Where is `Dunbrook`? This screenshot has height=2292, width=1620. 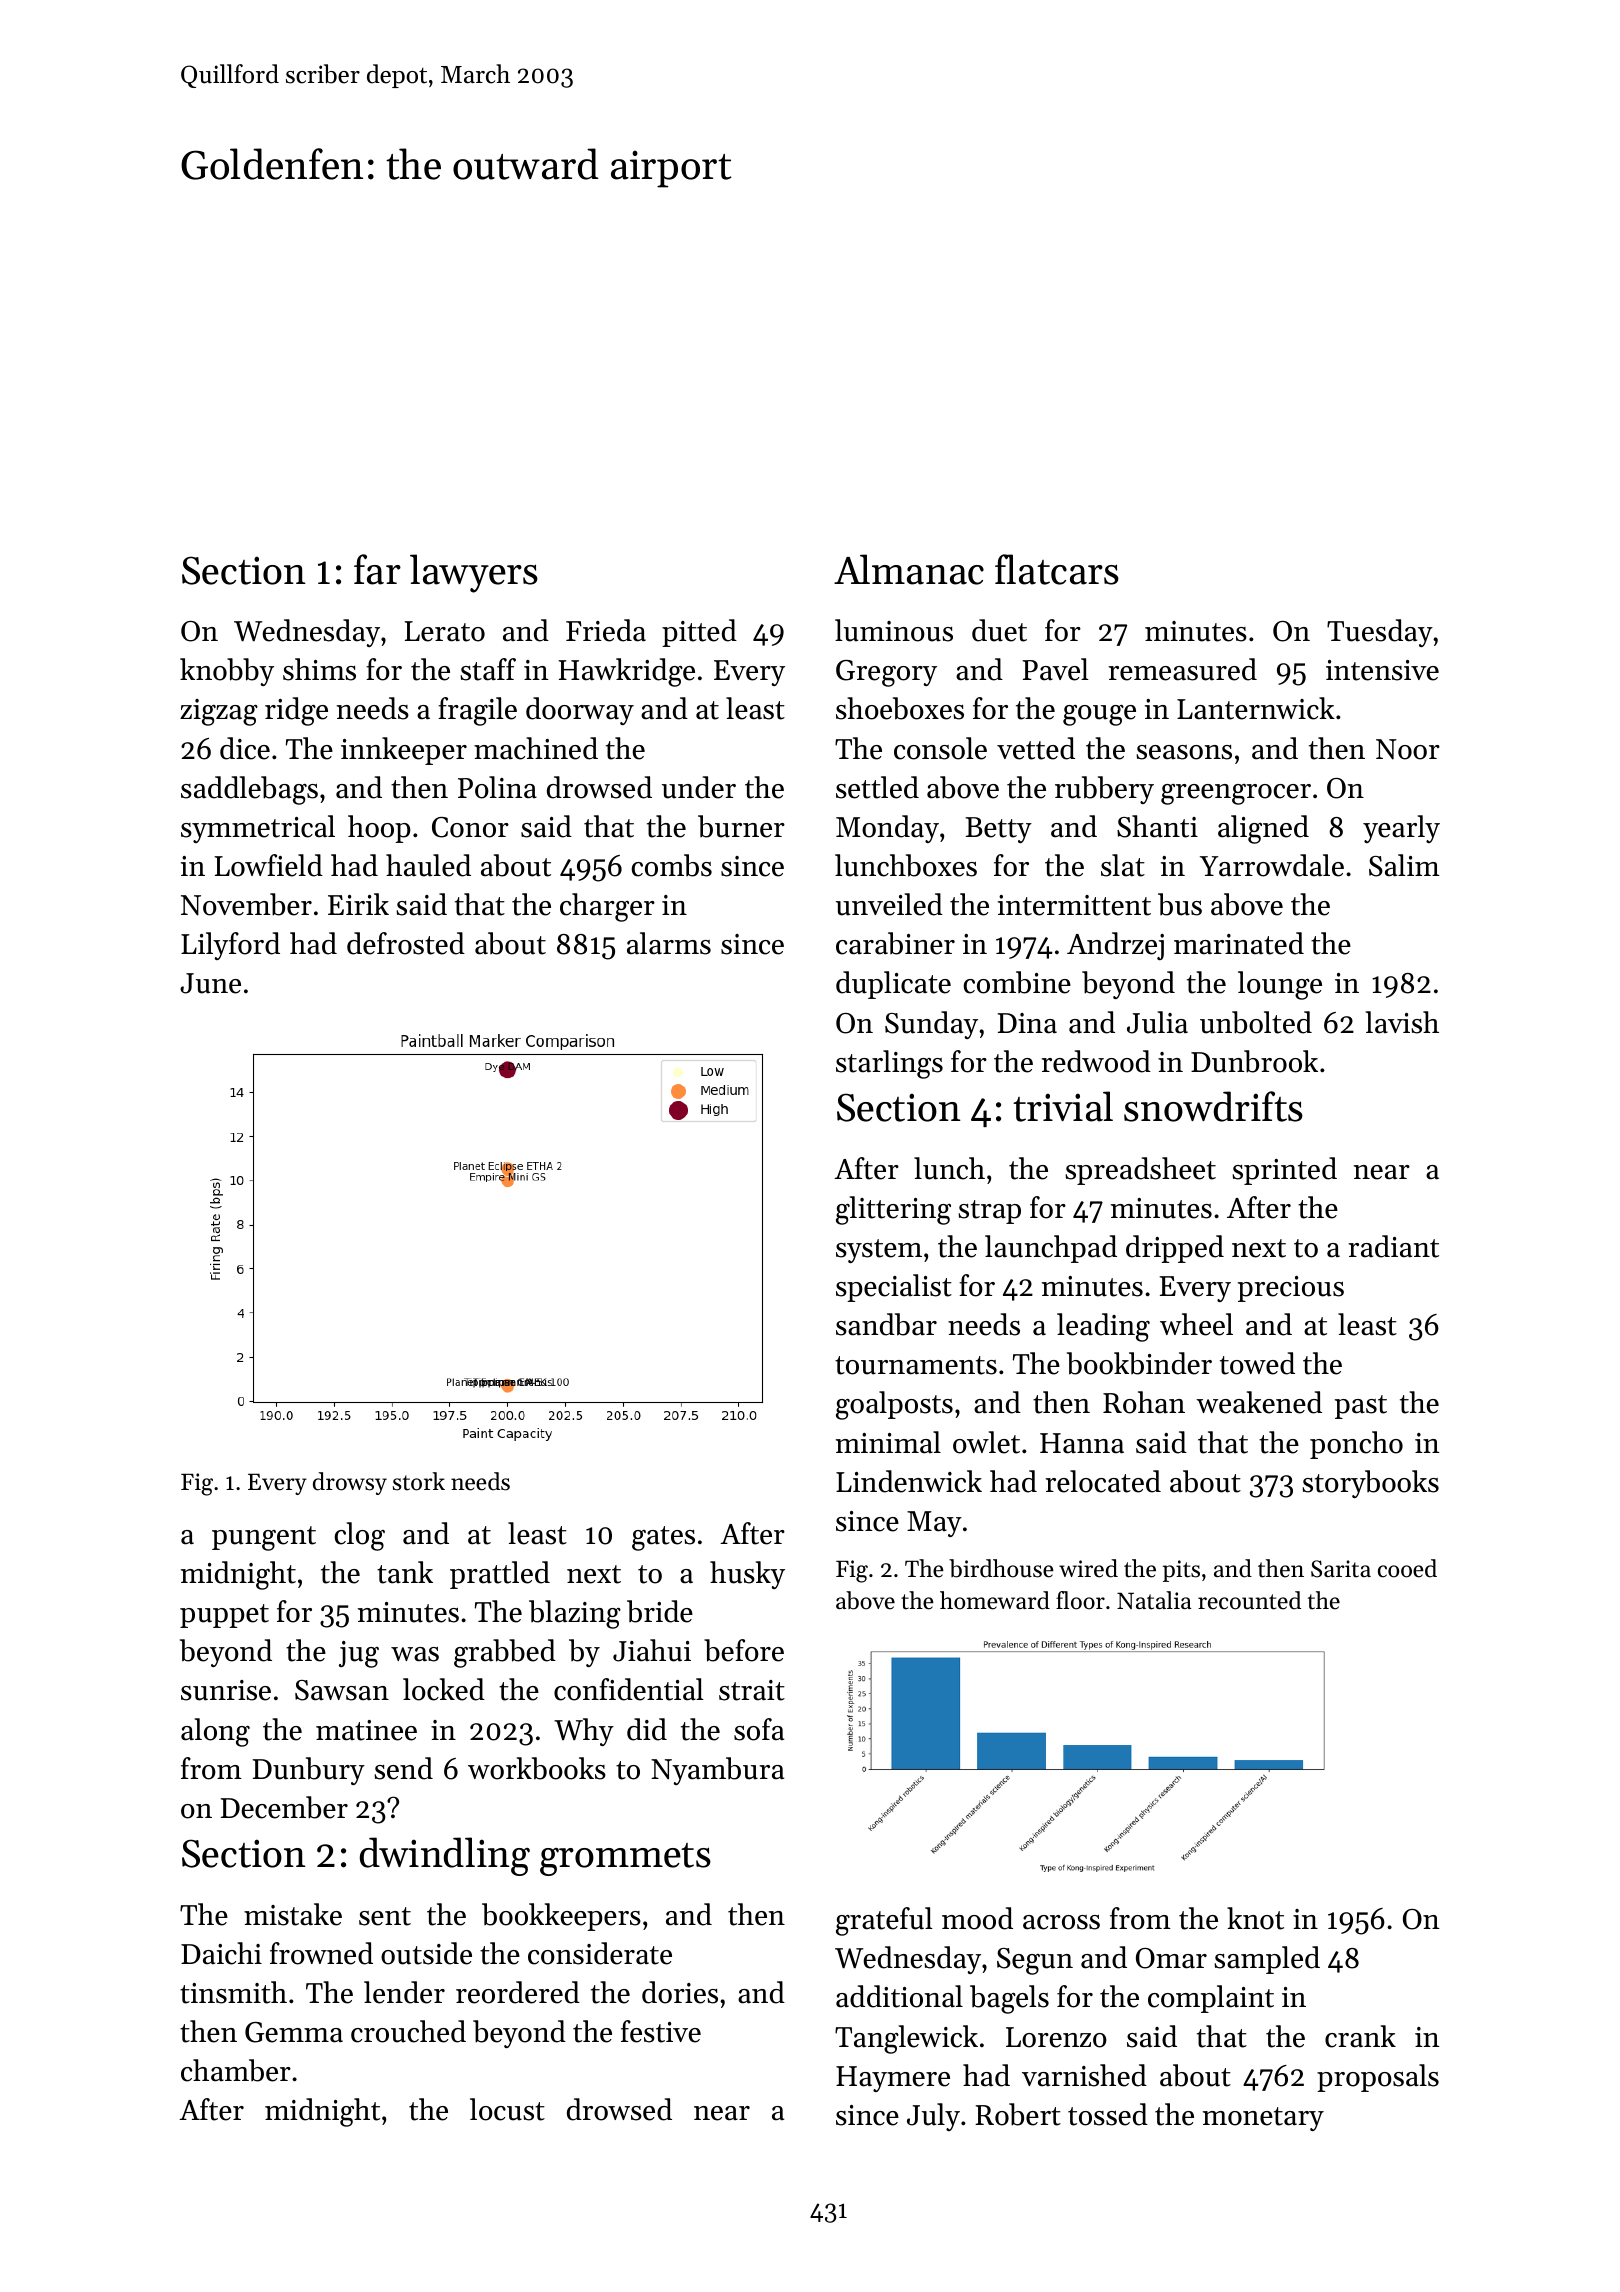
Dunbrook is located at coordinates (1254, 1061).
